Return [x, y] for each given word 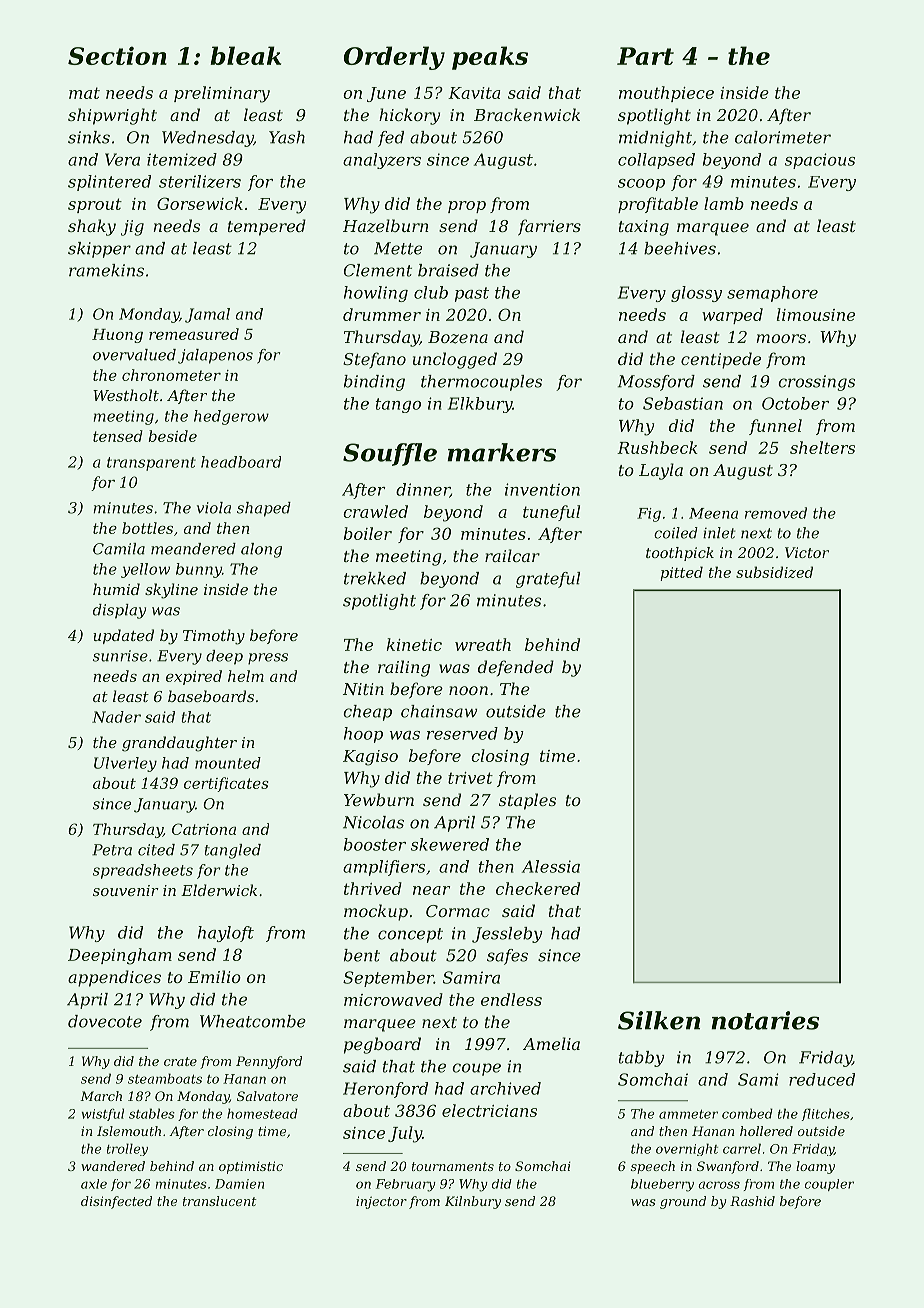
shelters [822, 447]
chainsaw [439, 711]
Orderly [394, 58]
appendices [114, 978]
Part [645, 56]
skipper [99, 250]
